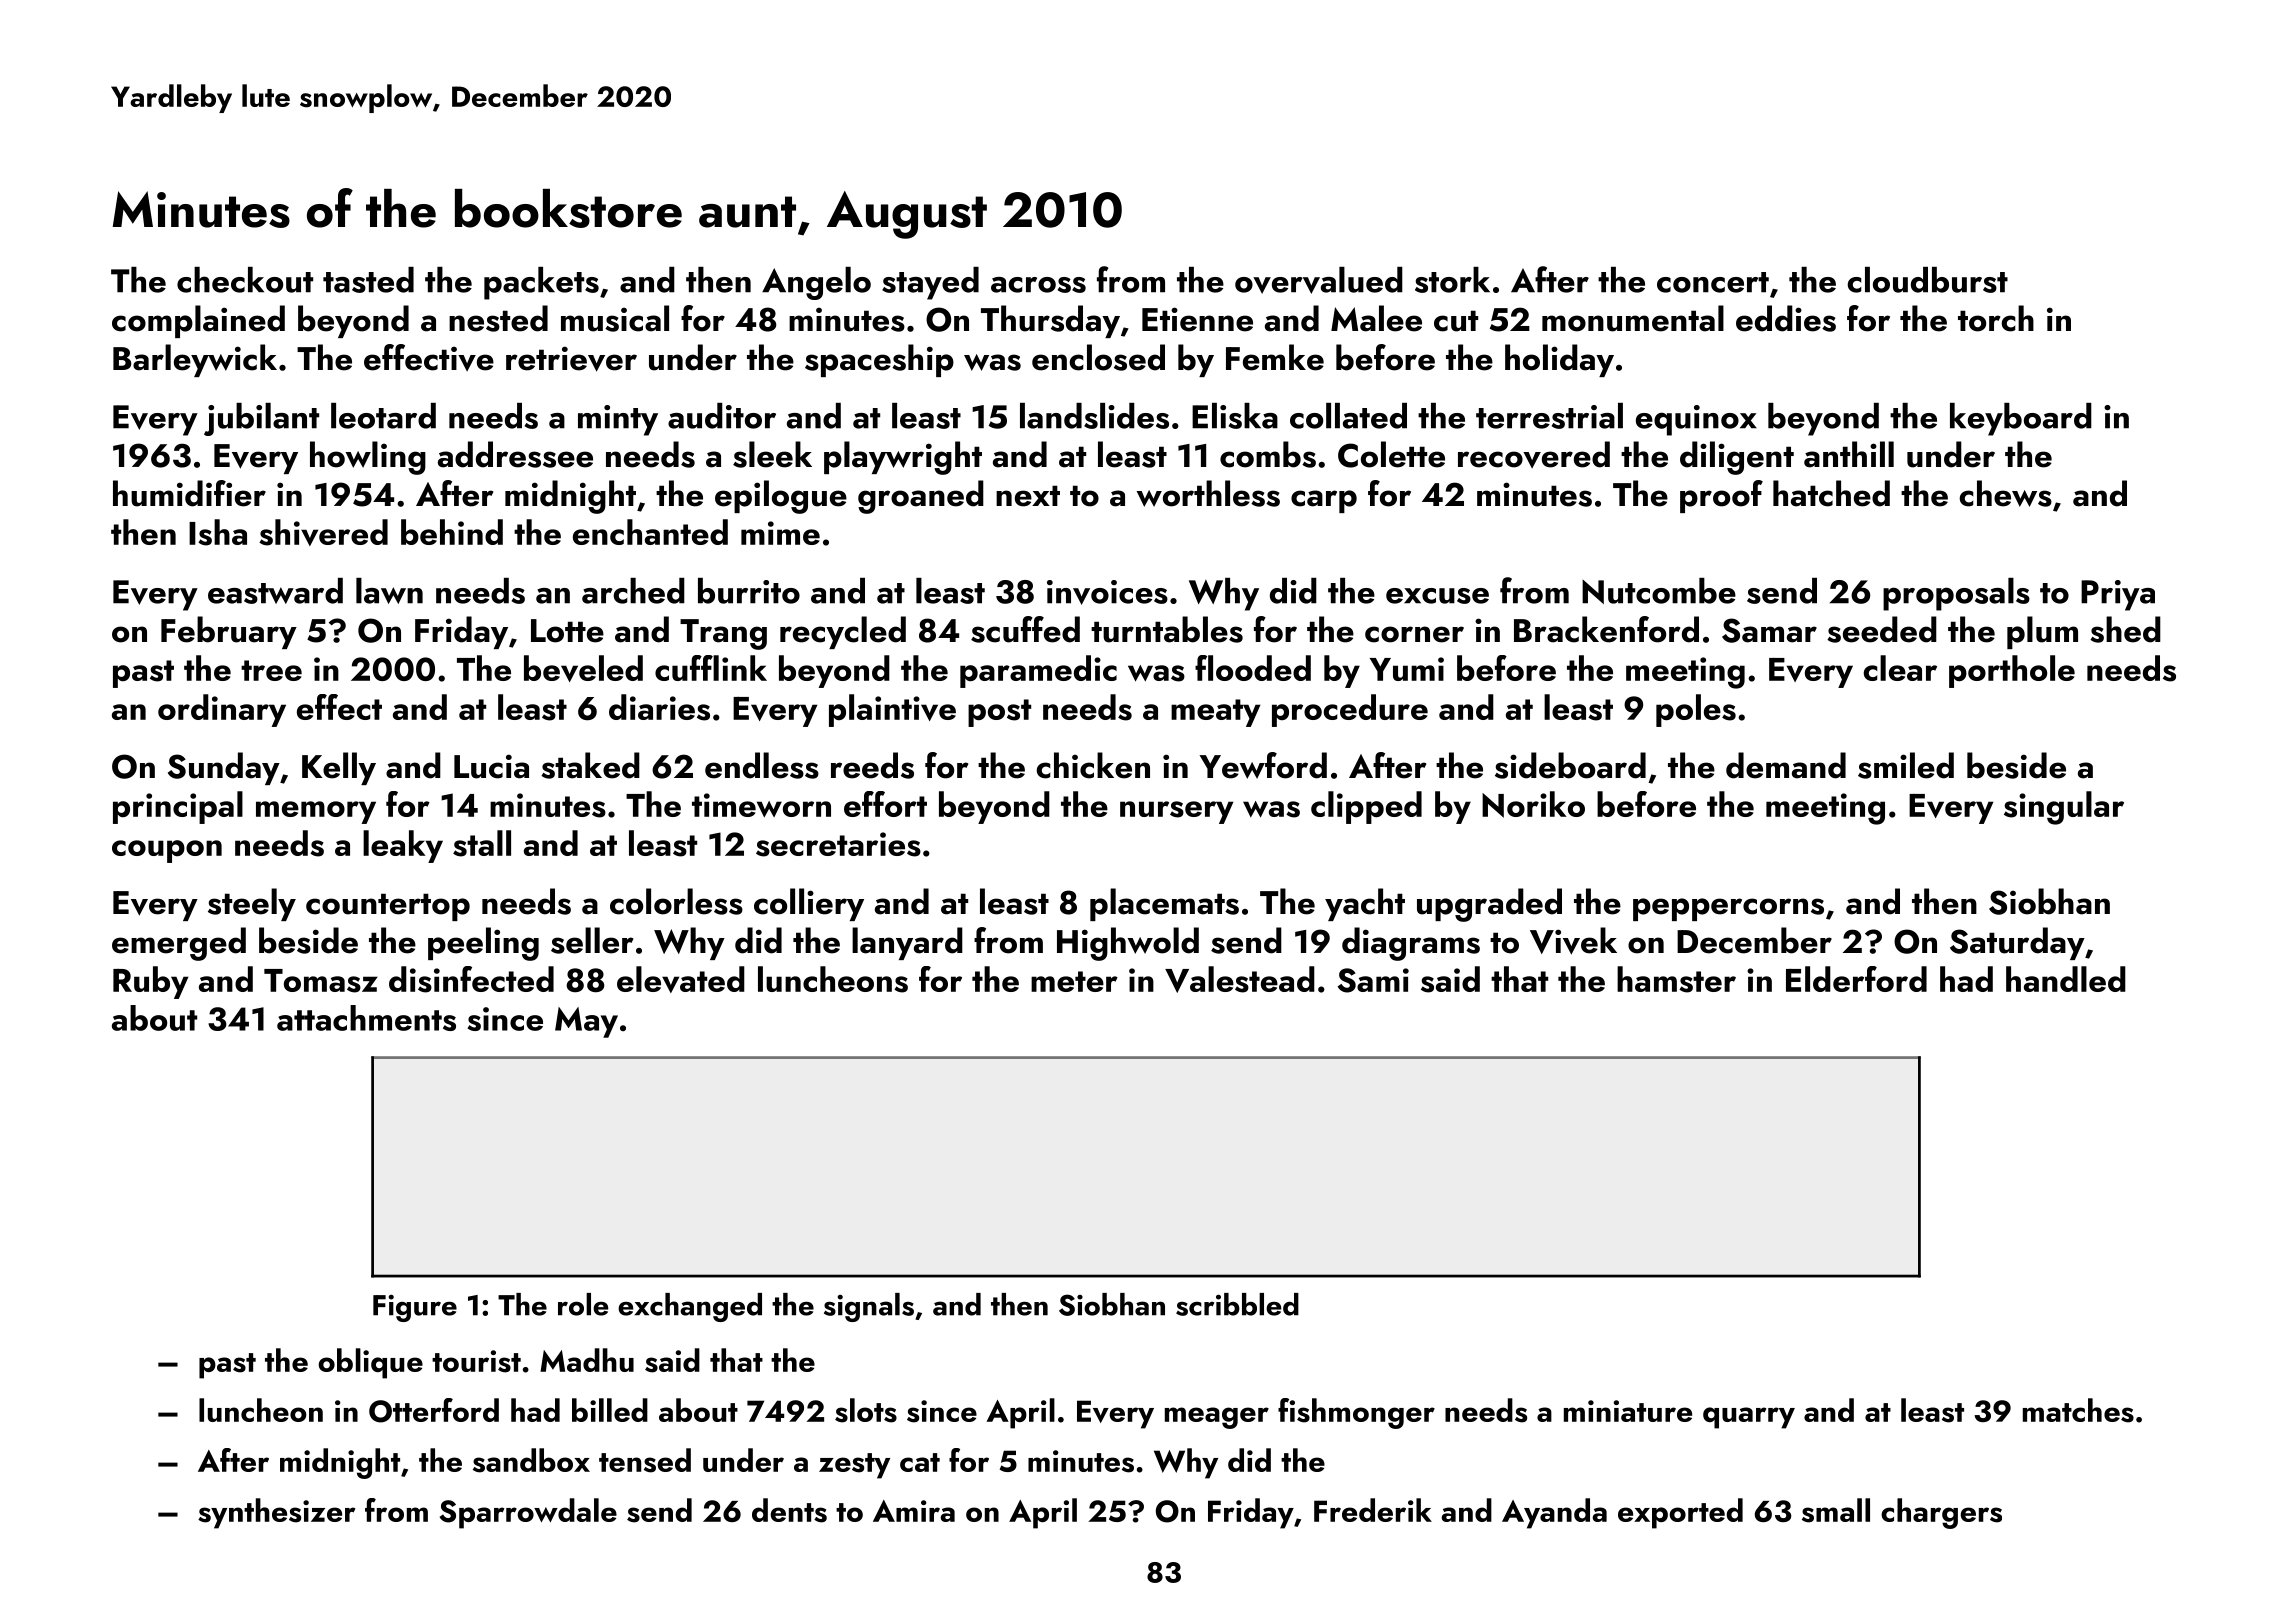 This screenshot has height=1620, width=2292. I want to click on holiday, so click(1559, 360).
